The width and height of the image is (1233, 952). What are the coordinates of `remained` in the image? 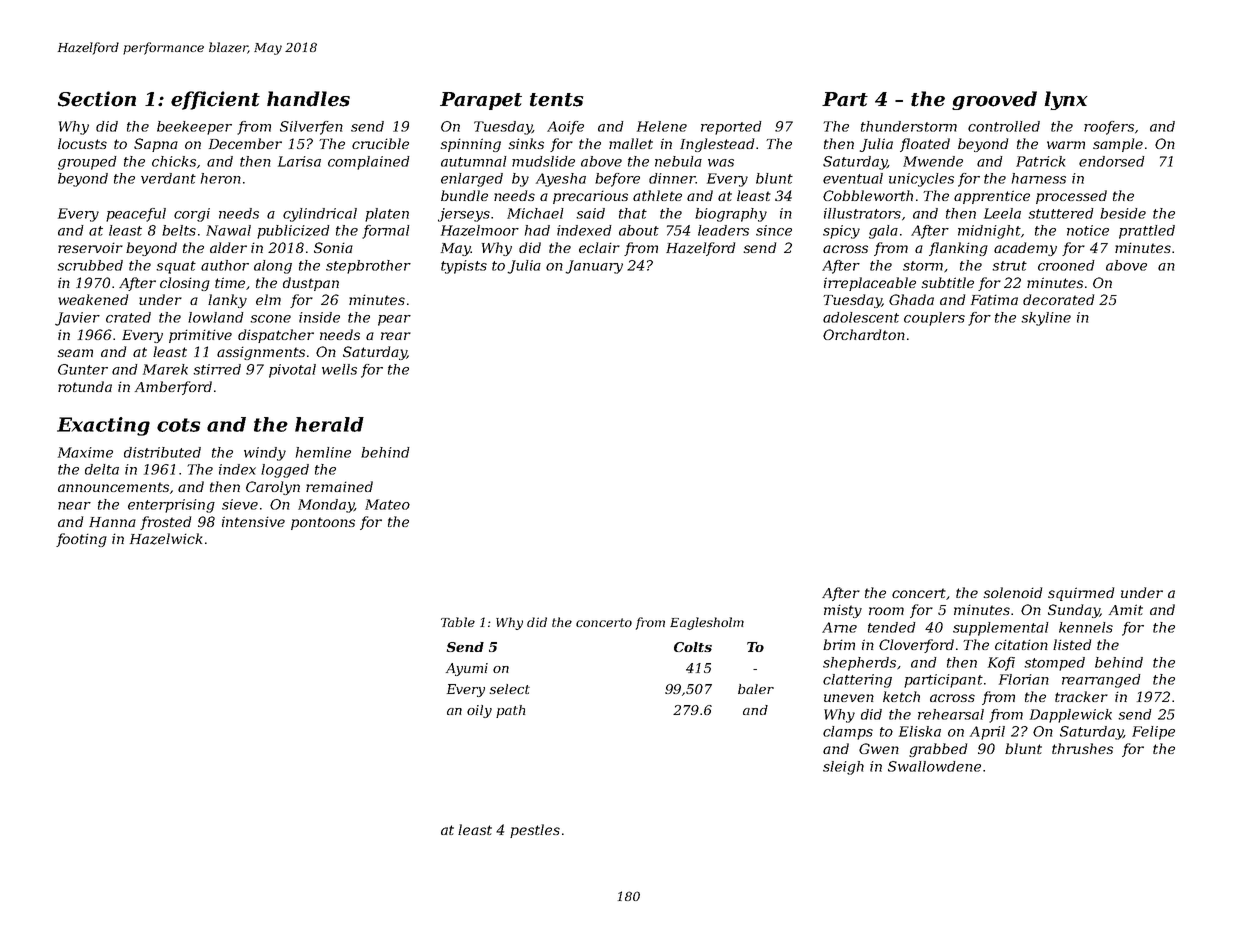 It's located at (339, 486).
